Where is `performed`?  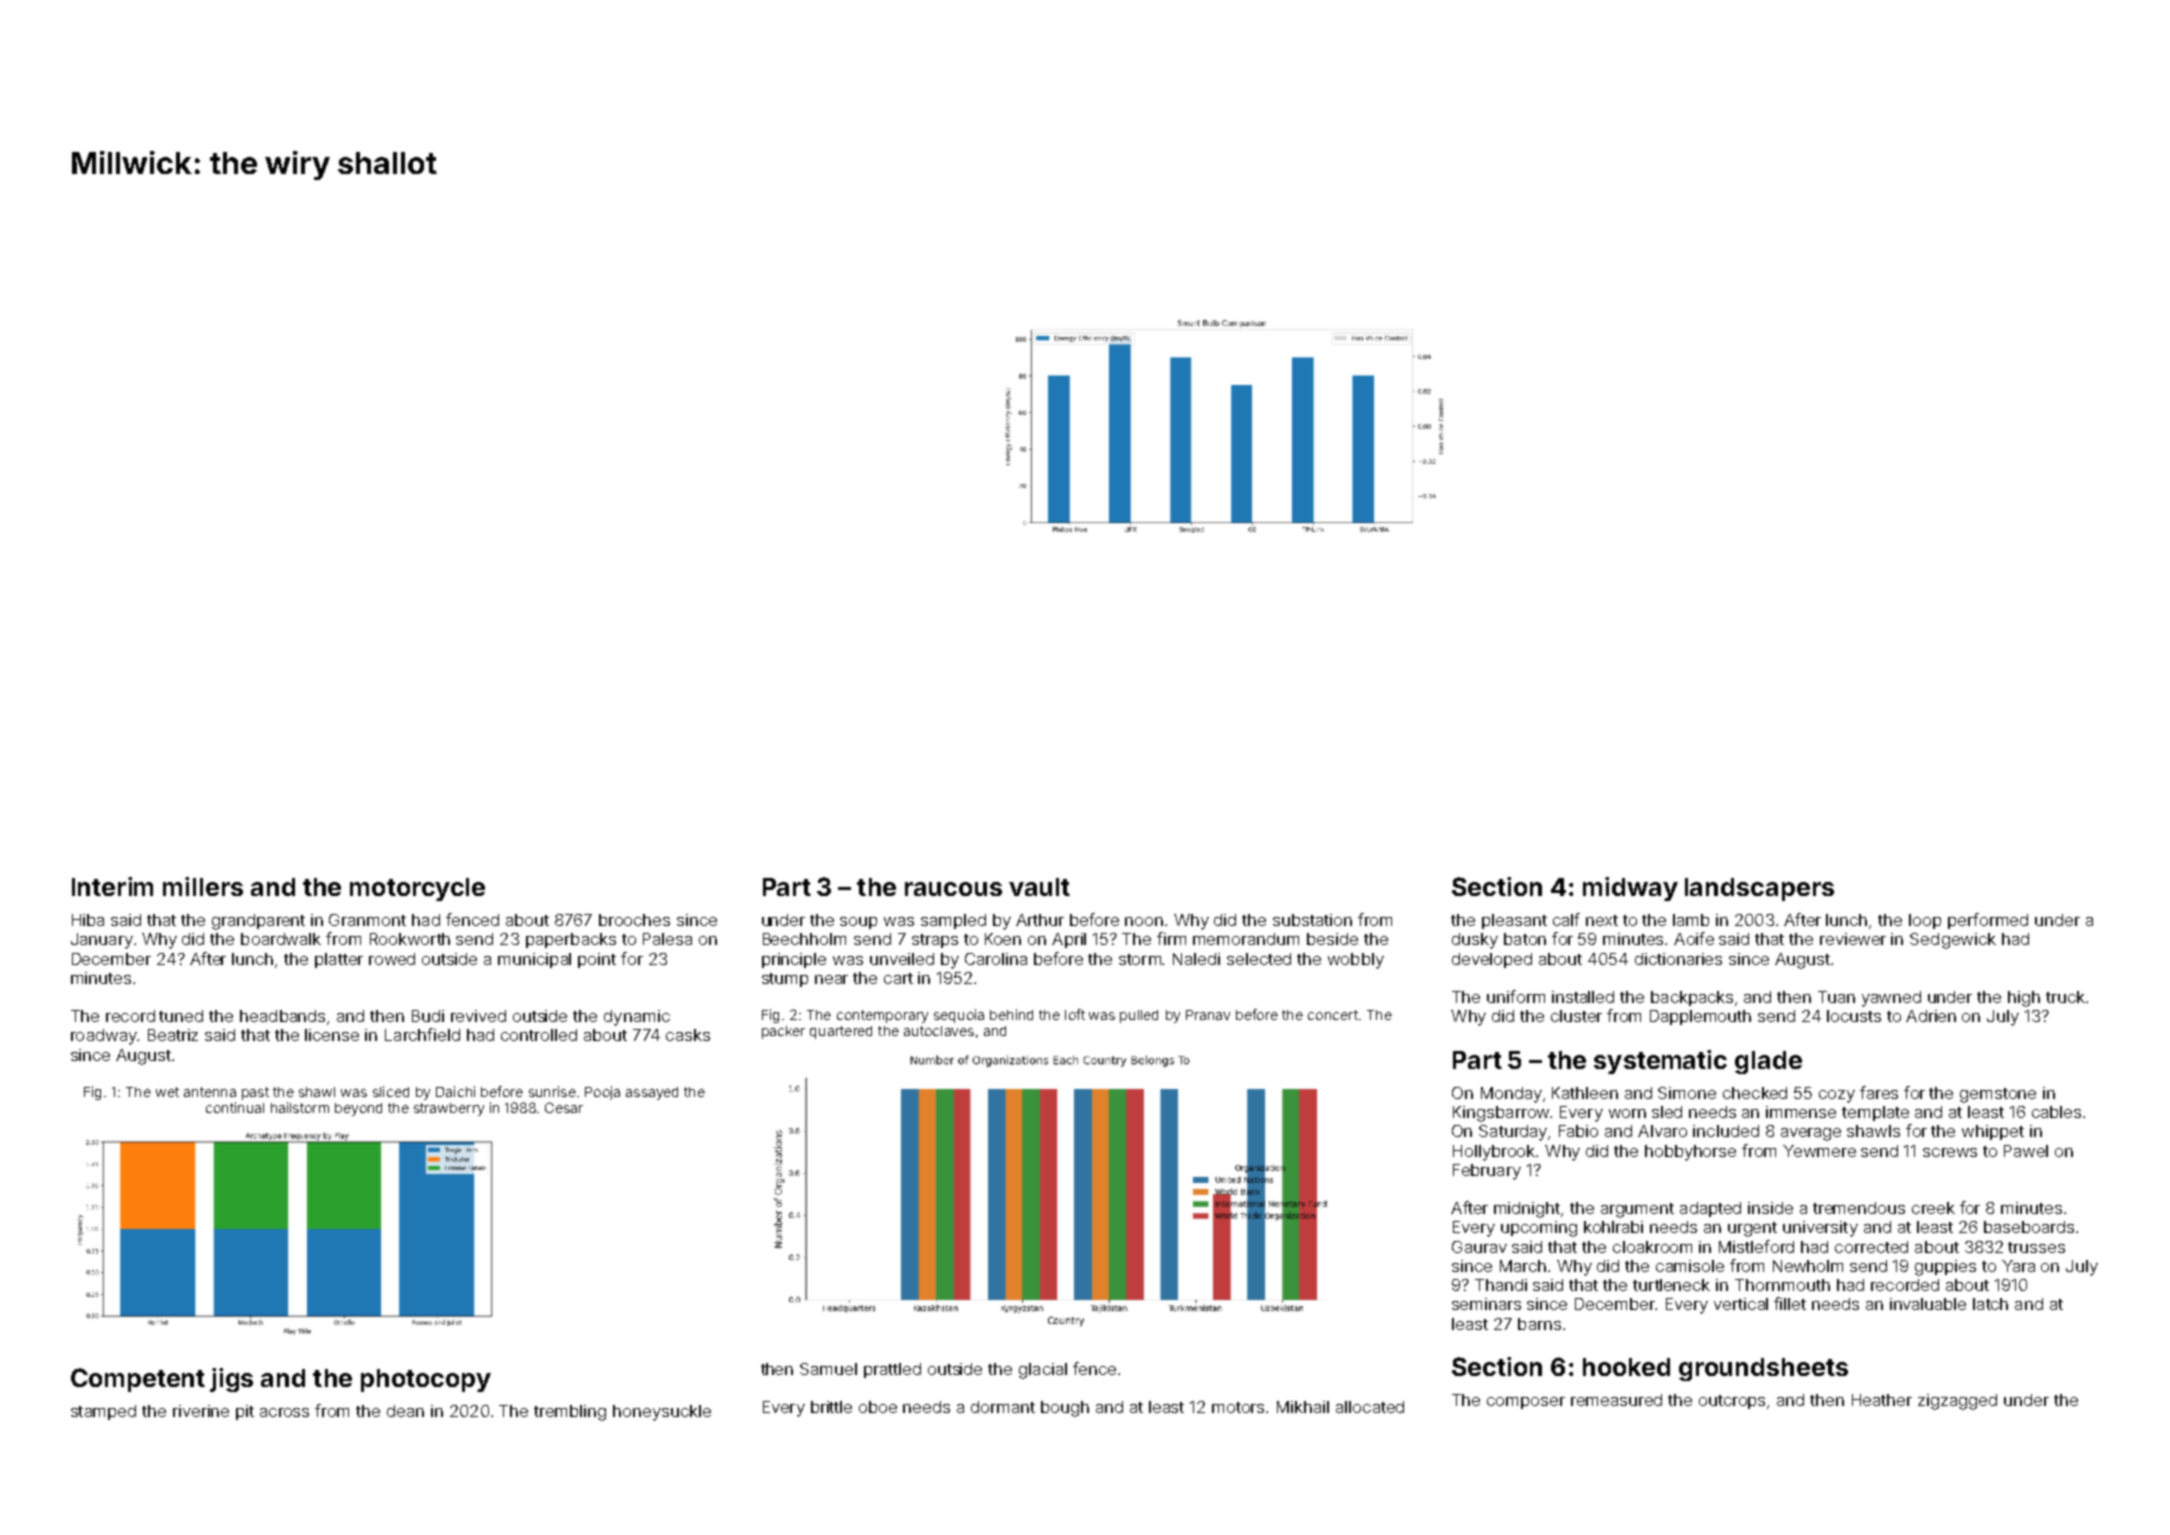
performed is located at coordinates (1988, 921).
